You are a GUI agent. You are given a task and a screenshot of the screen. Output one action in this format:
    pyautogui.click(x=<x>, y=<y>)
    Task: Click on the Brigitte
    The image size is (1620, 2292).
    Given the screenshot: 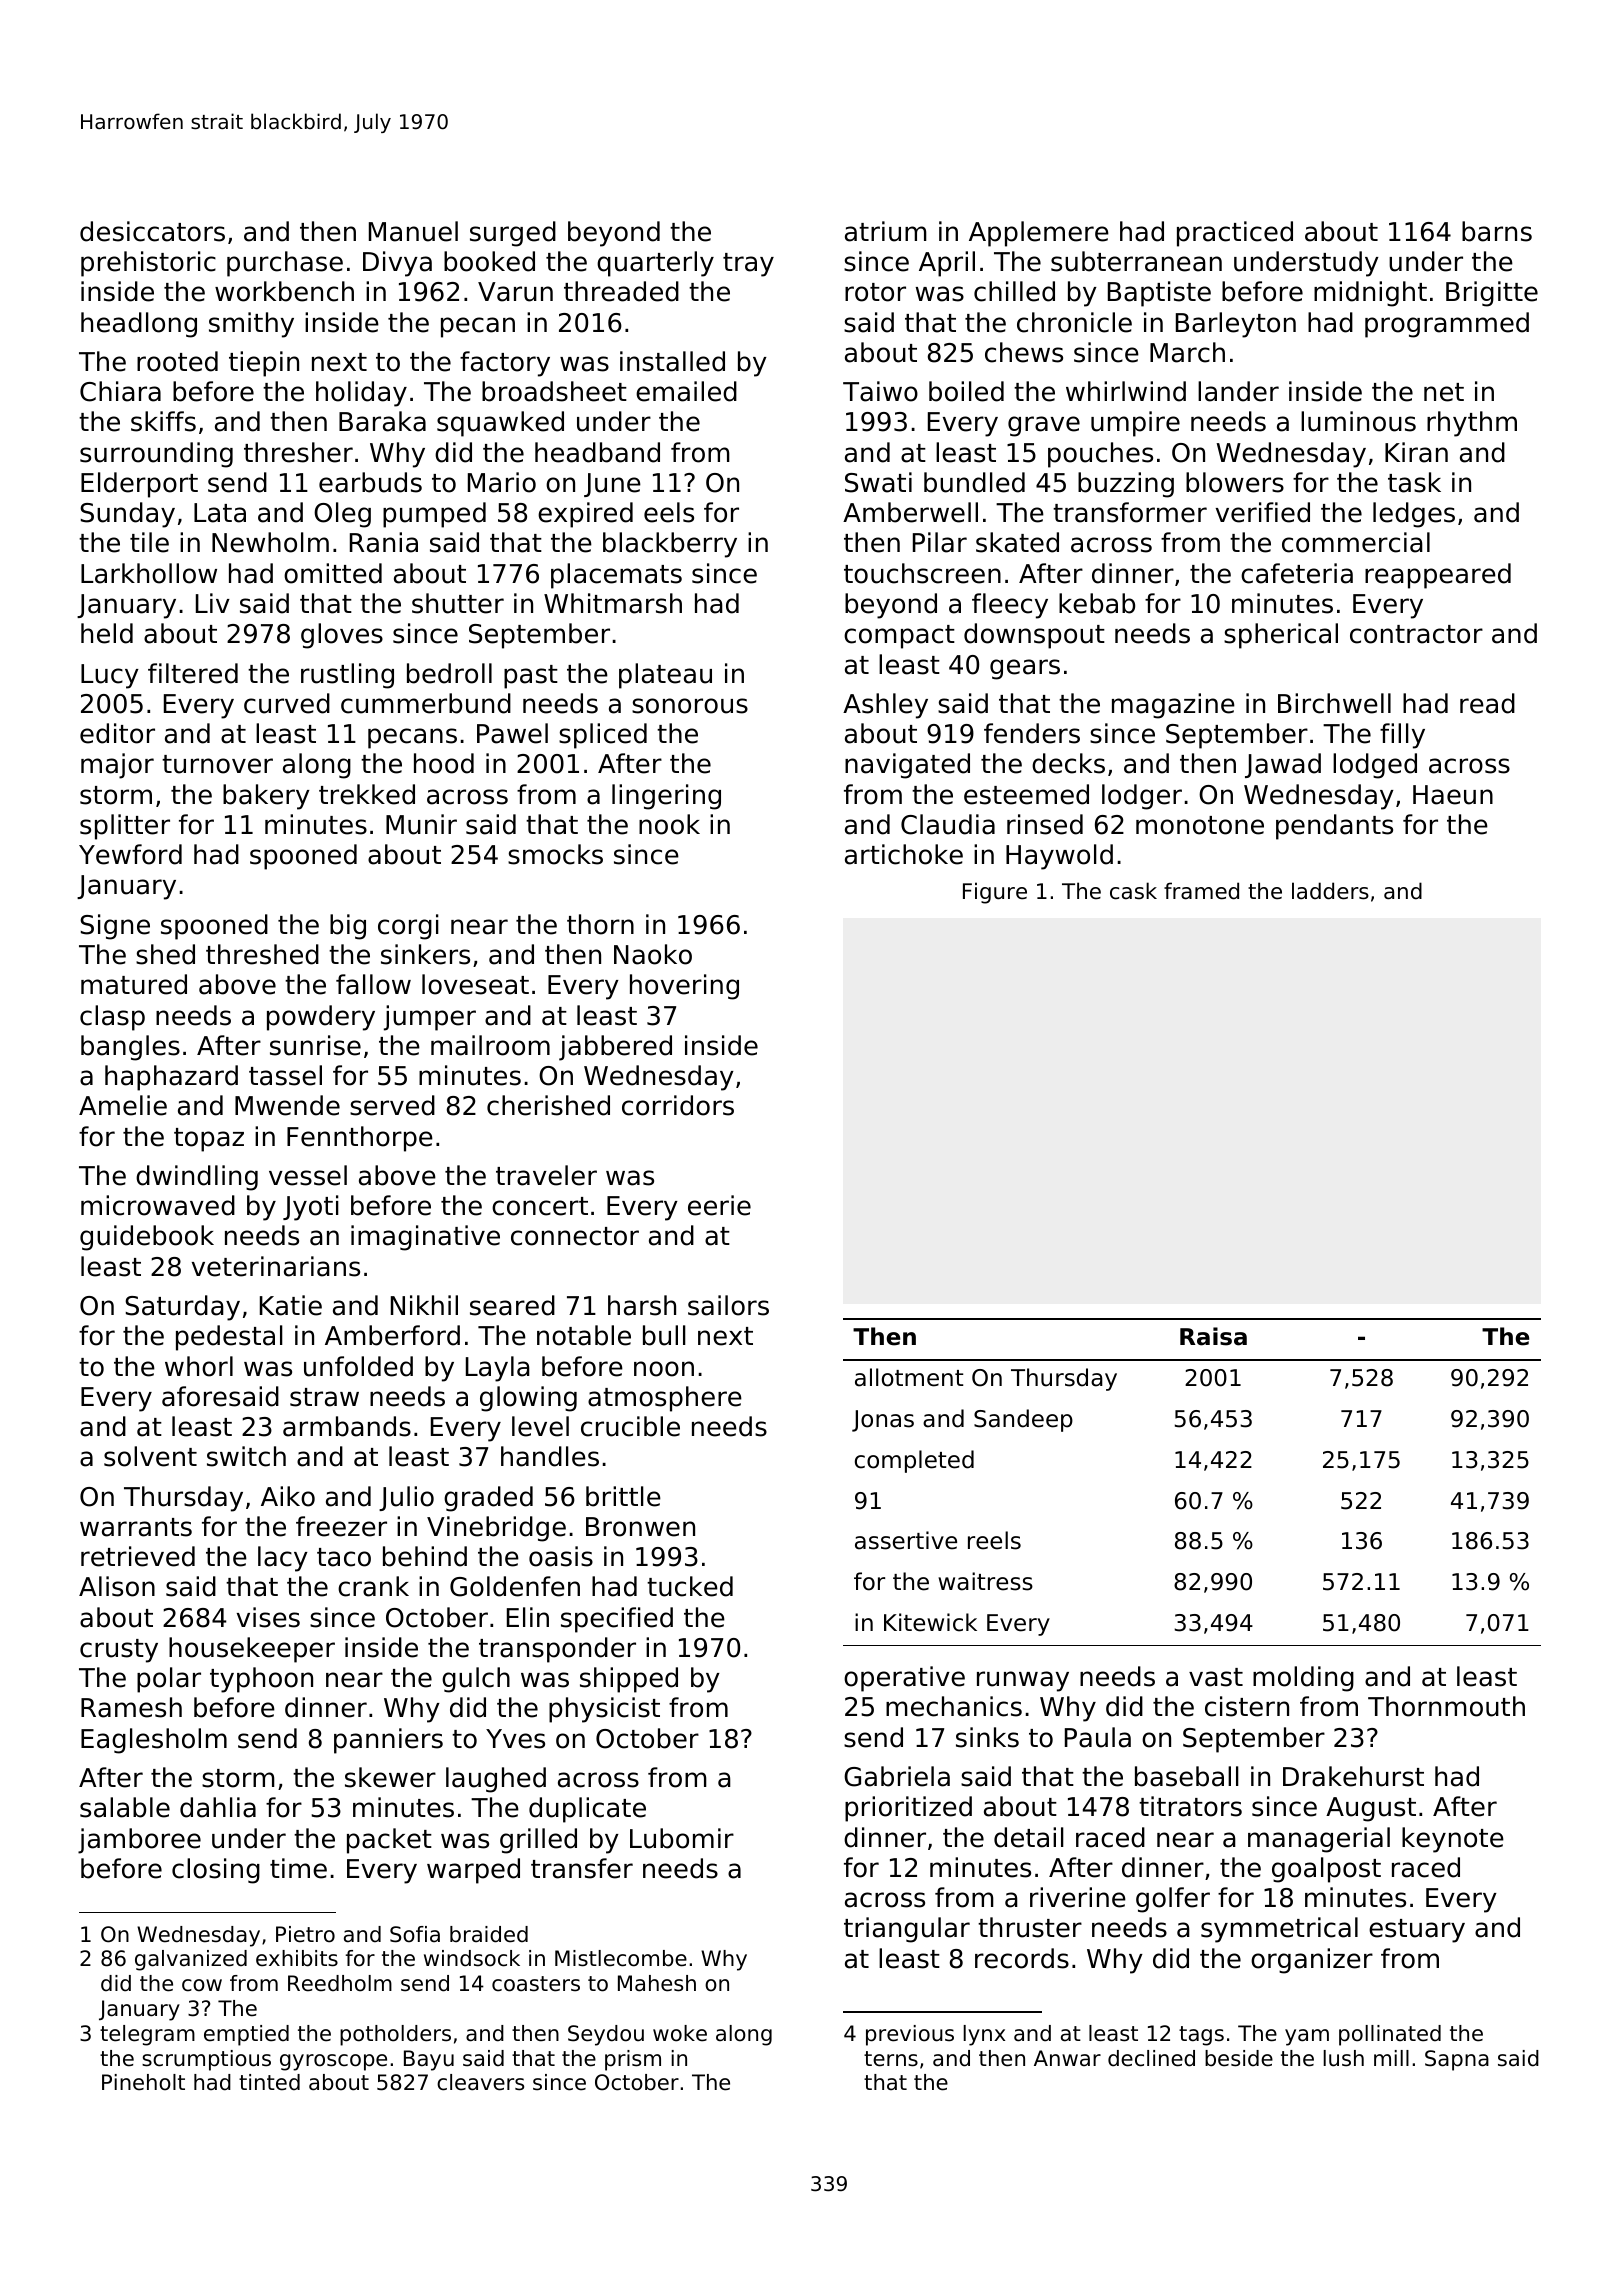 What is the action you would take?
    pyautogui.click(x=1492, y=294)
